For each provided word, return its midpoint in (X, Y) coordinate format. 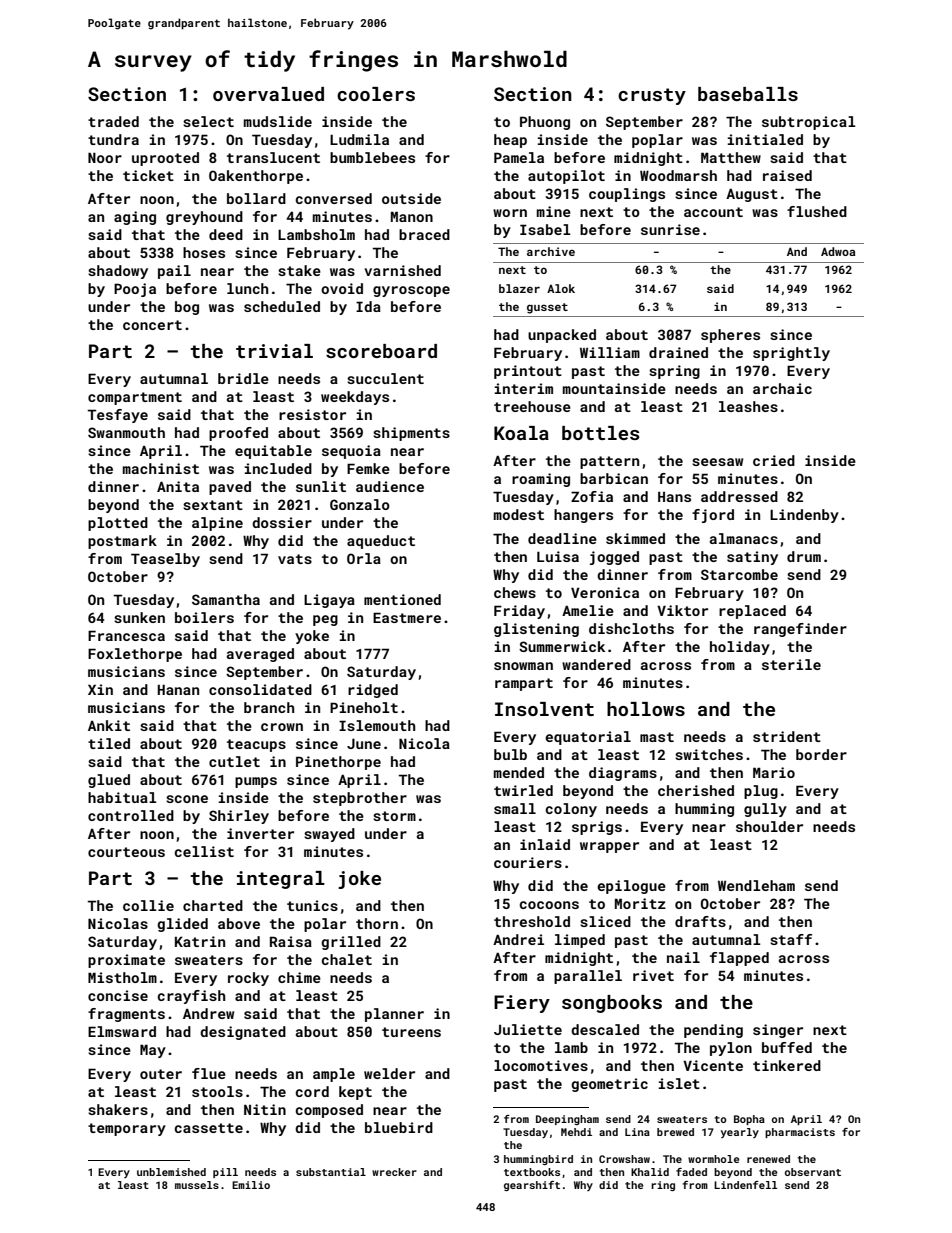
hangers (583, 516)
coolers (376, 94)
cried (774, 460)
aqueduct (381, 542)
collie (148, 905)
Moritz (640, 903)
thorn (377, 923)
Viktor (682, 610)
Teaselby (165, 560)
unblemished (171, 1172)
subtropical (809, 123)
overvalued (268, 94)
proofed (238, 434)
